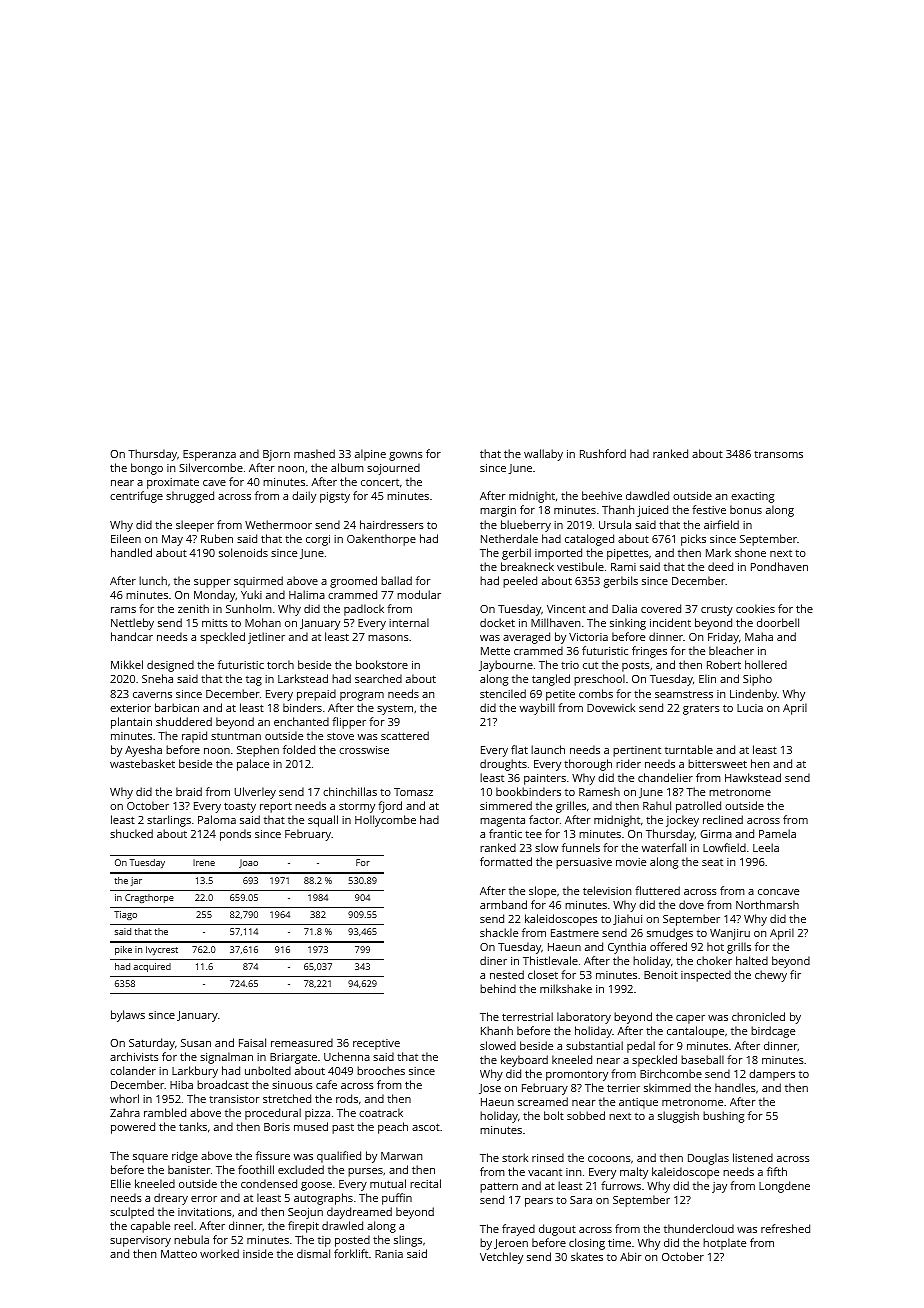  I want to click on airfield, so click(721, 524).
